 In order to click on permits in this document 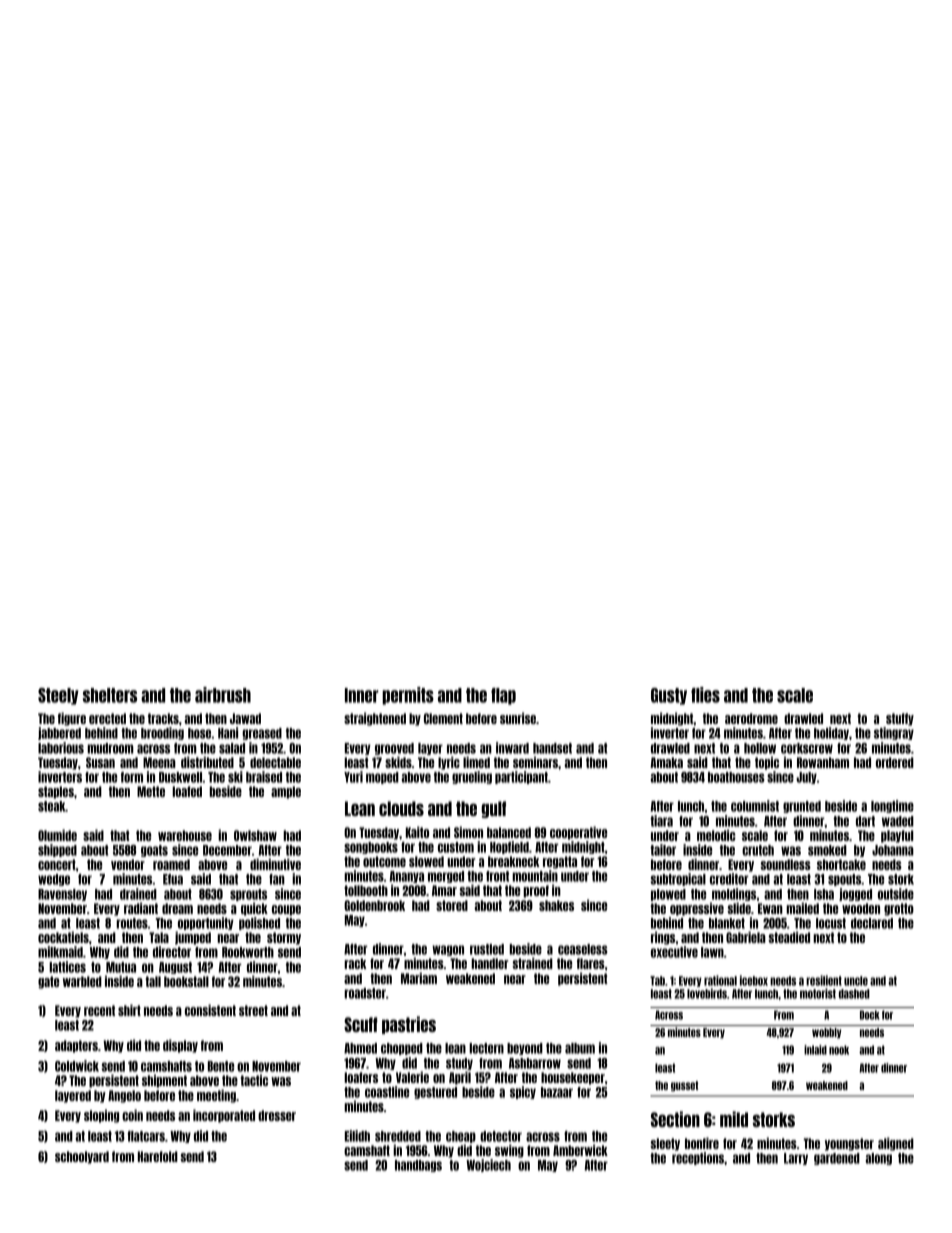, I will do `click(408, 696)`.
